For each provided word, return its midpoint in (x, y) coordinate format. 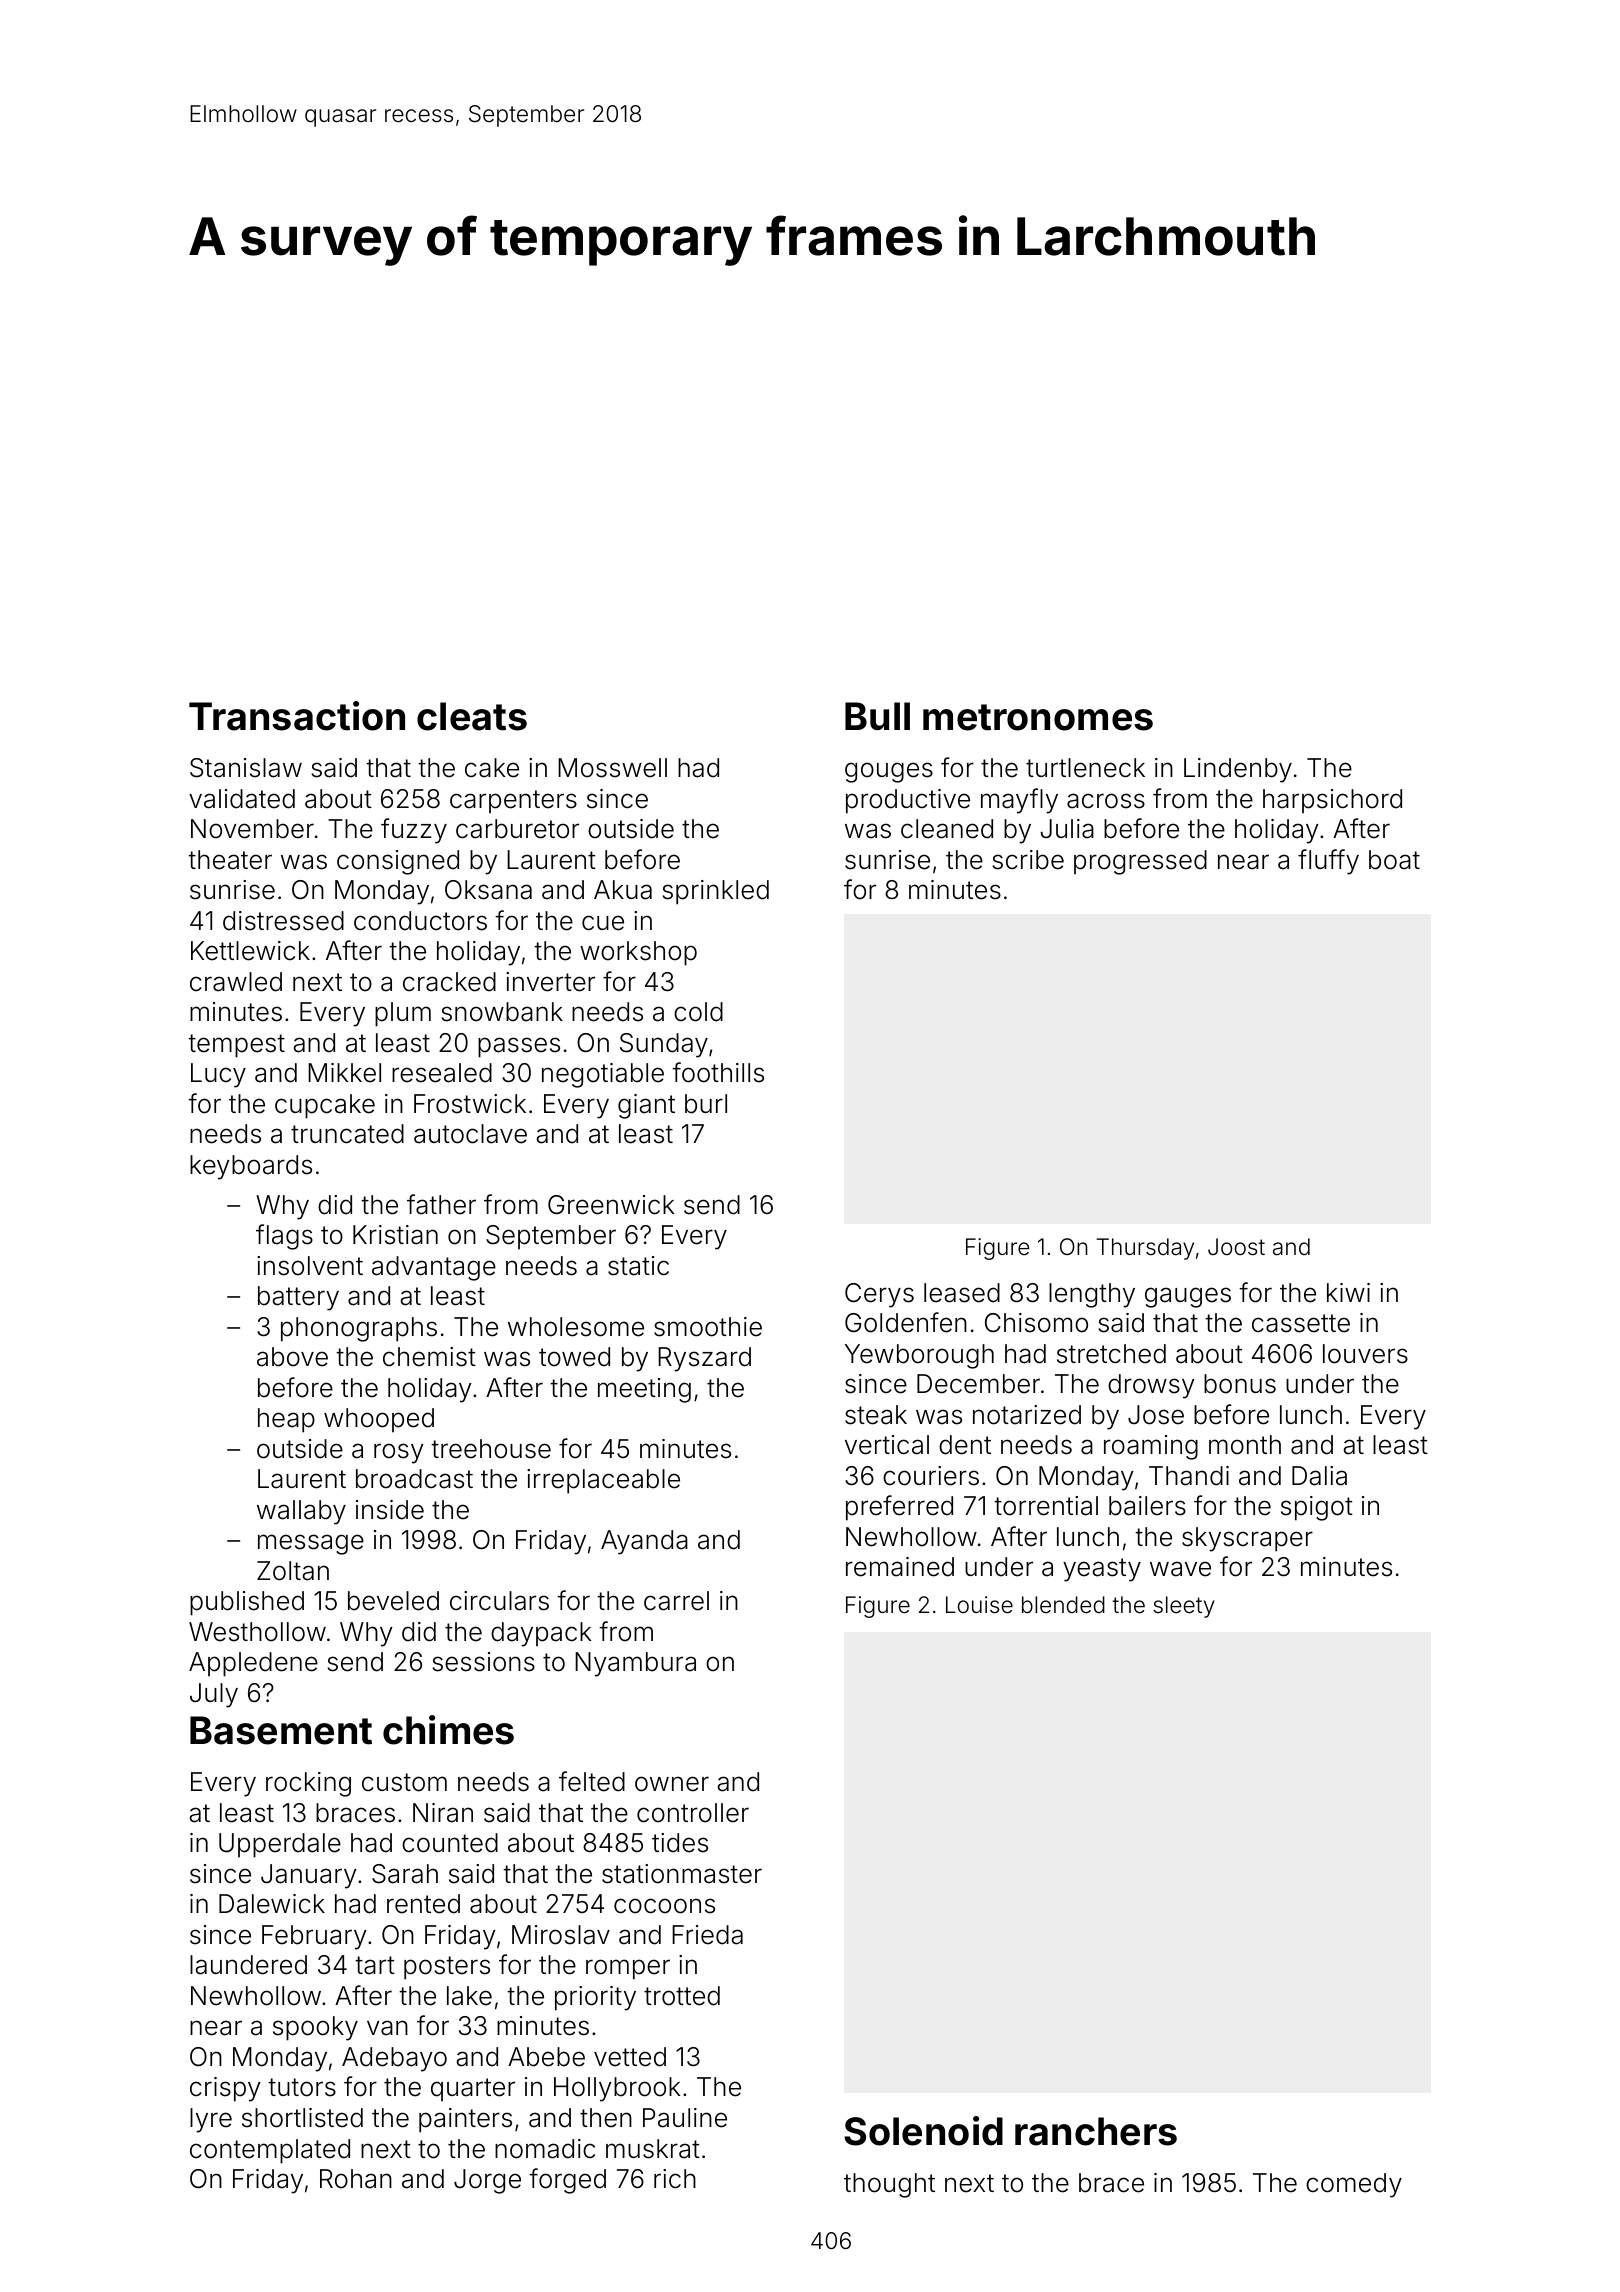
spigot (1317, 1508)
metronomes (1038, 717)
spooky (315, 2028)
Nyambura (635, 1664)
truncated (347, 1134)
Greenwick (611, 1205)
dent (965, 1445)
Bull (877, 716)
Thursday (1145, 1249)
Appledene (253, 1664)
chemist (429, 1357)
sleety (1184, 1607)
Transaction (297, 716)
